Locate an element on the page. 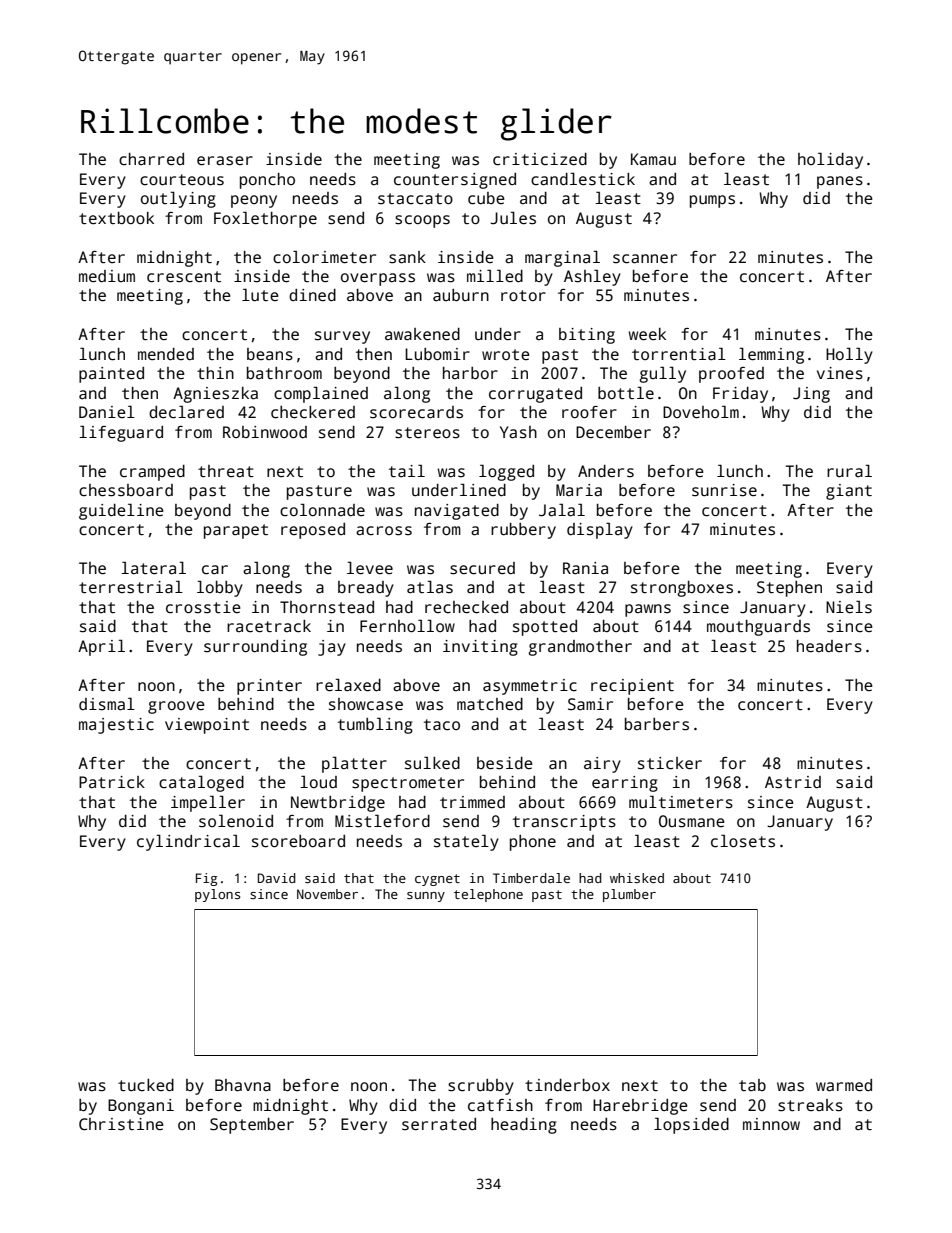 The height and width of the document is (1233, 952). crescent is located at coordinates (184, 277).
